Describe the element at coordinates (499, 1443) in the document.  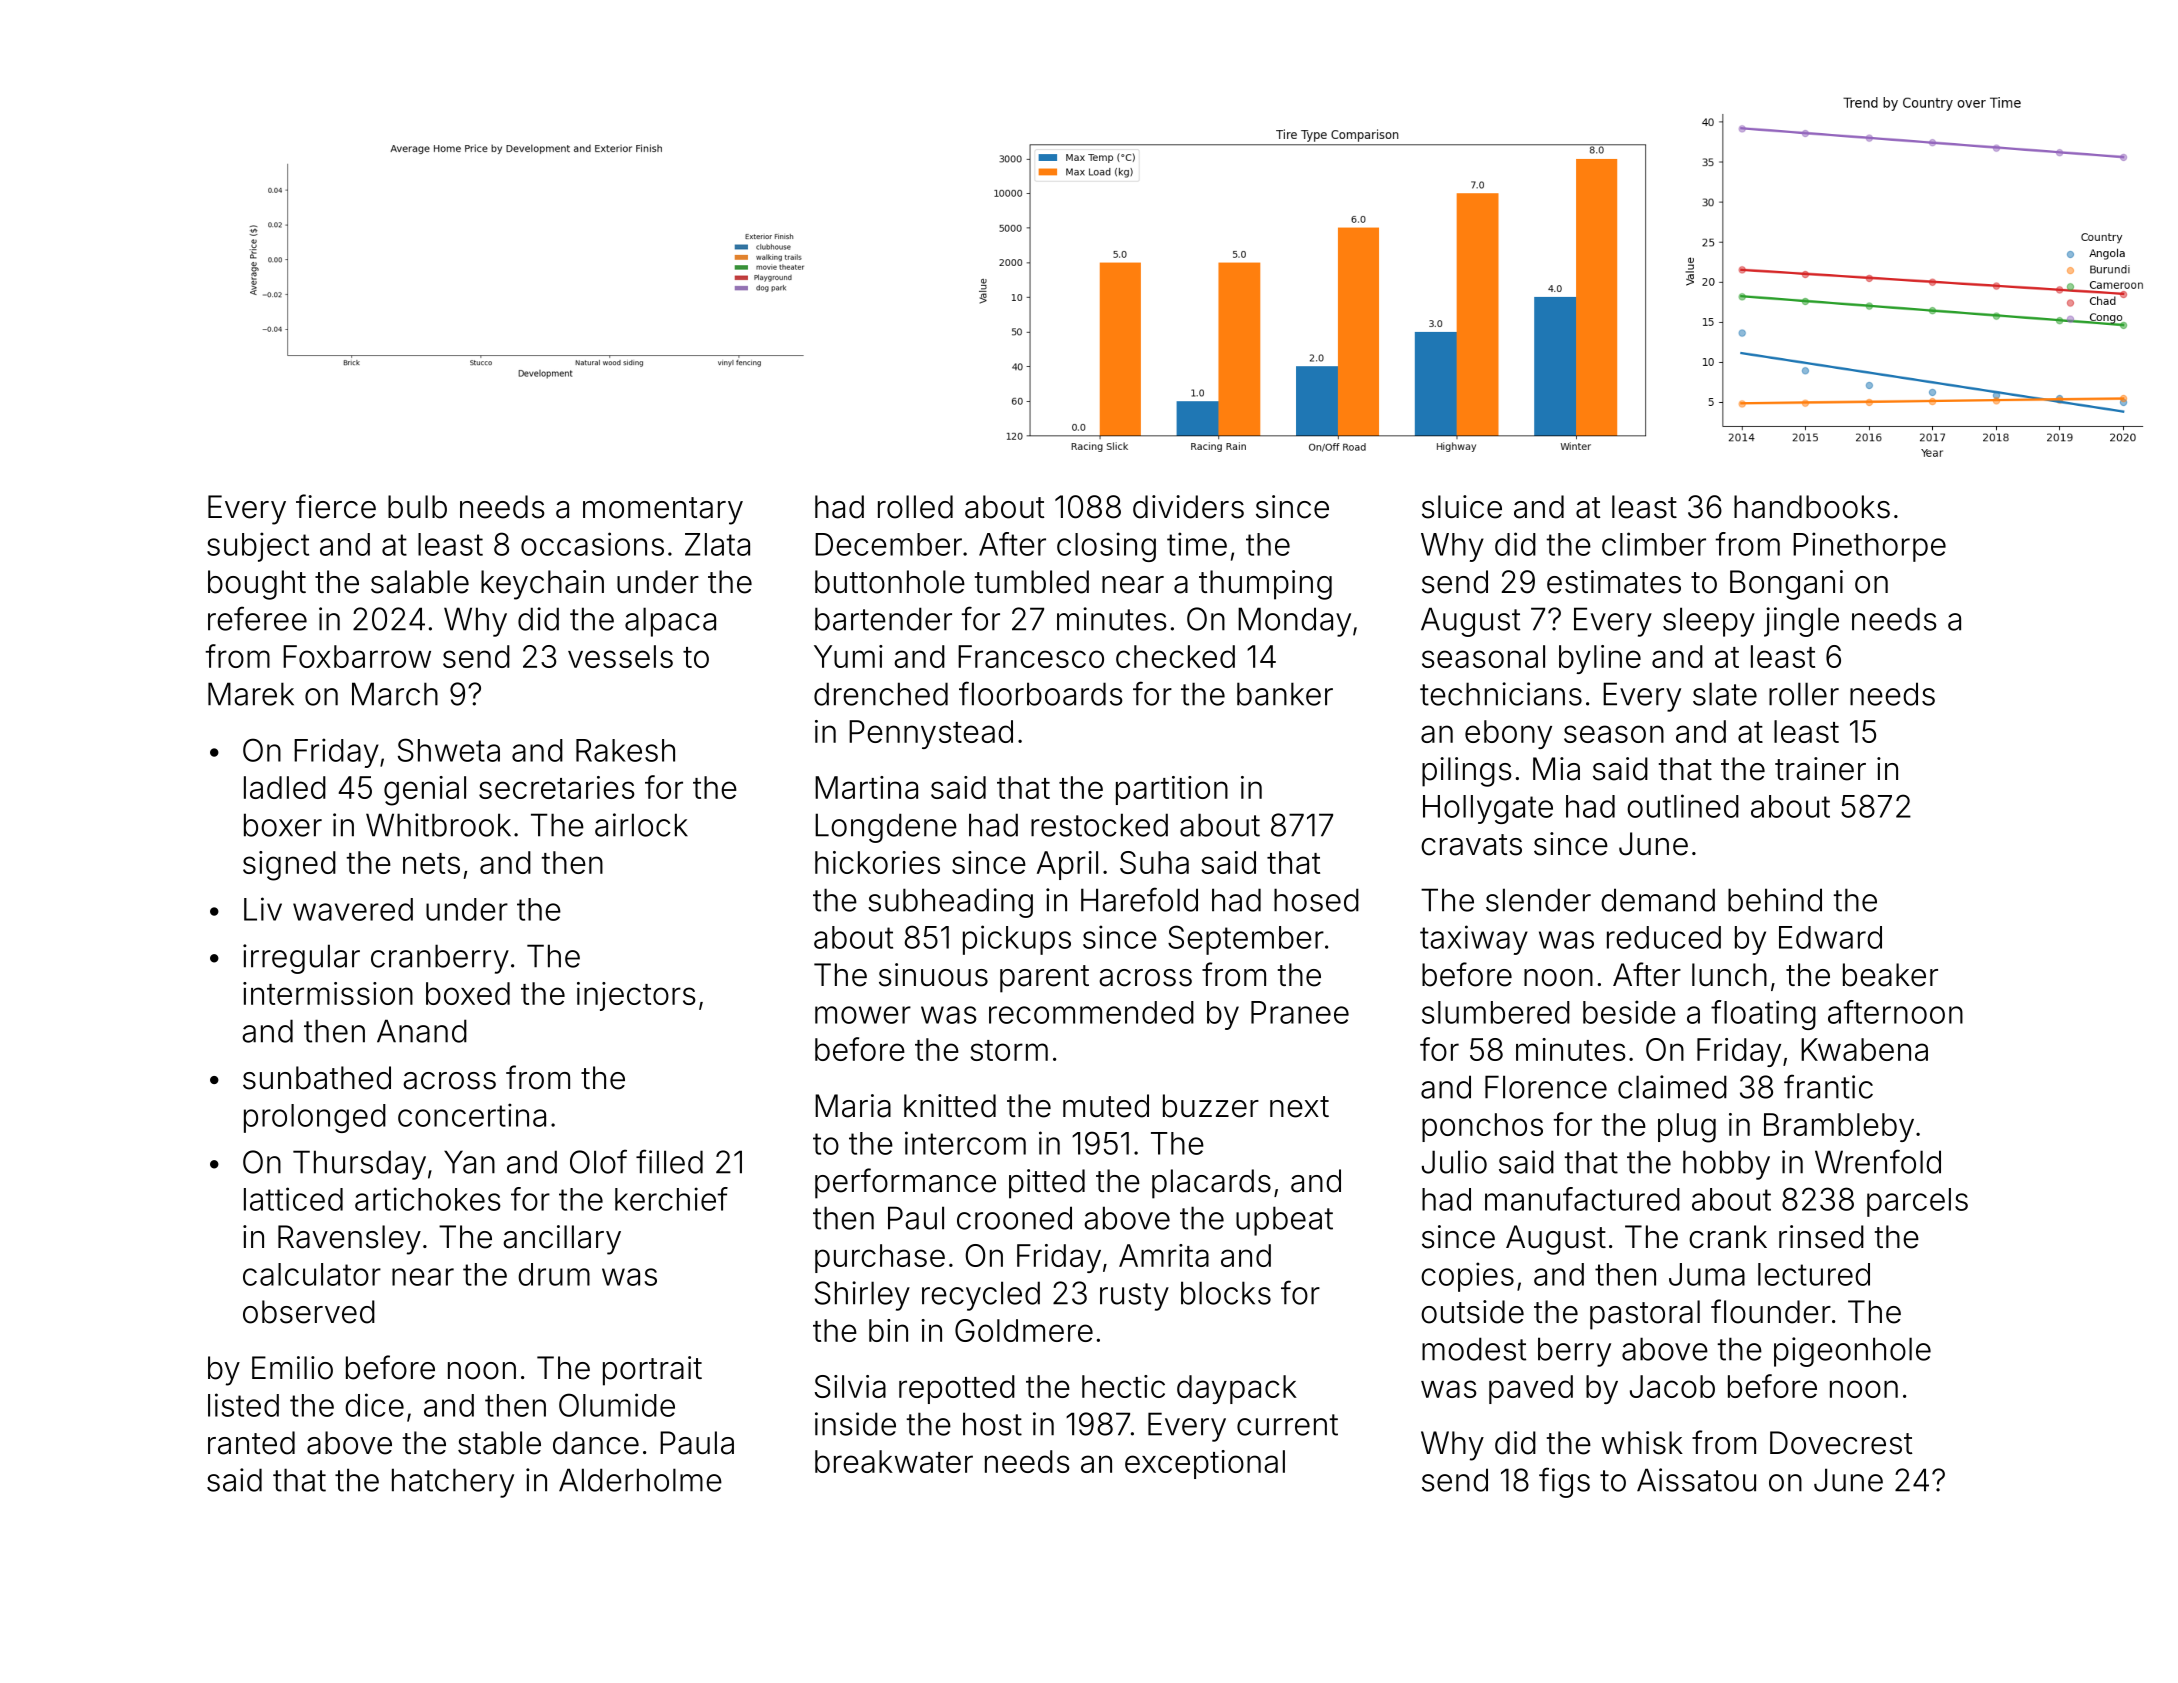
I see `stable` at that location.
